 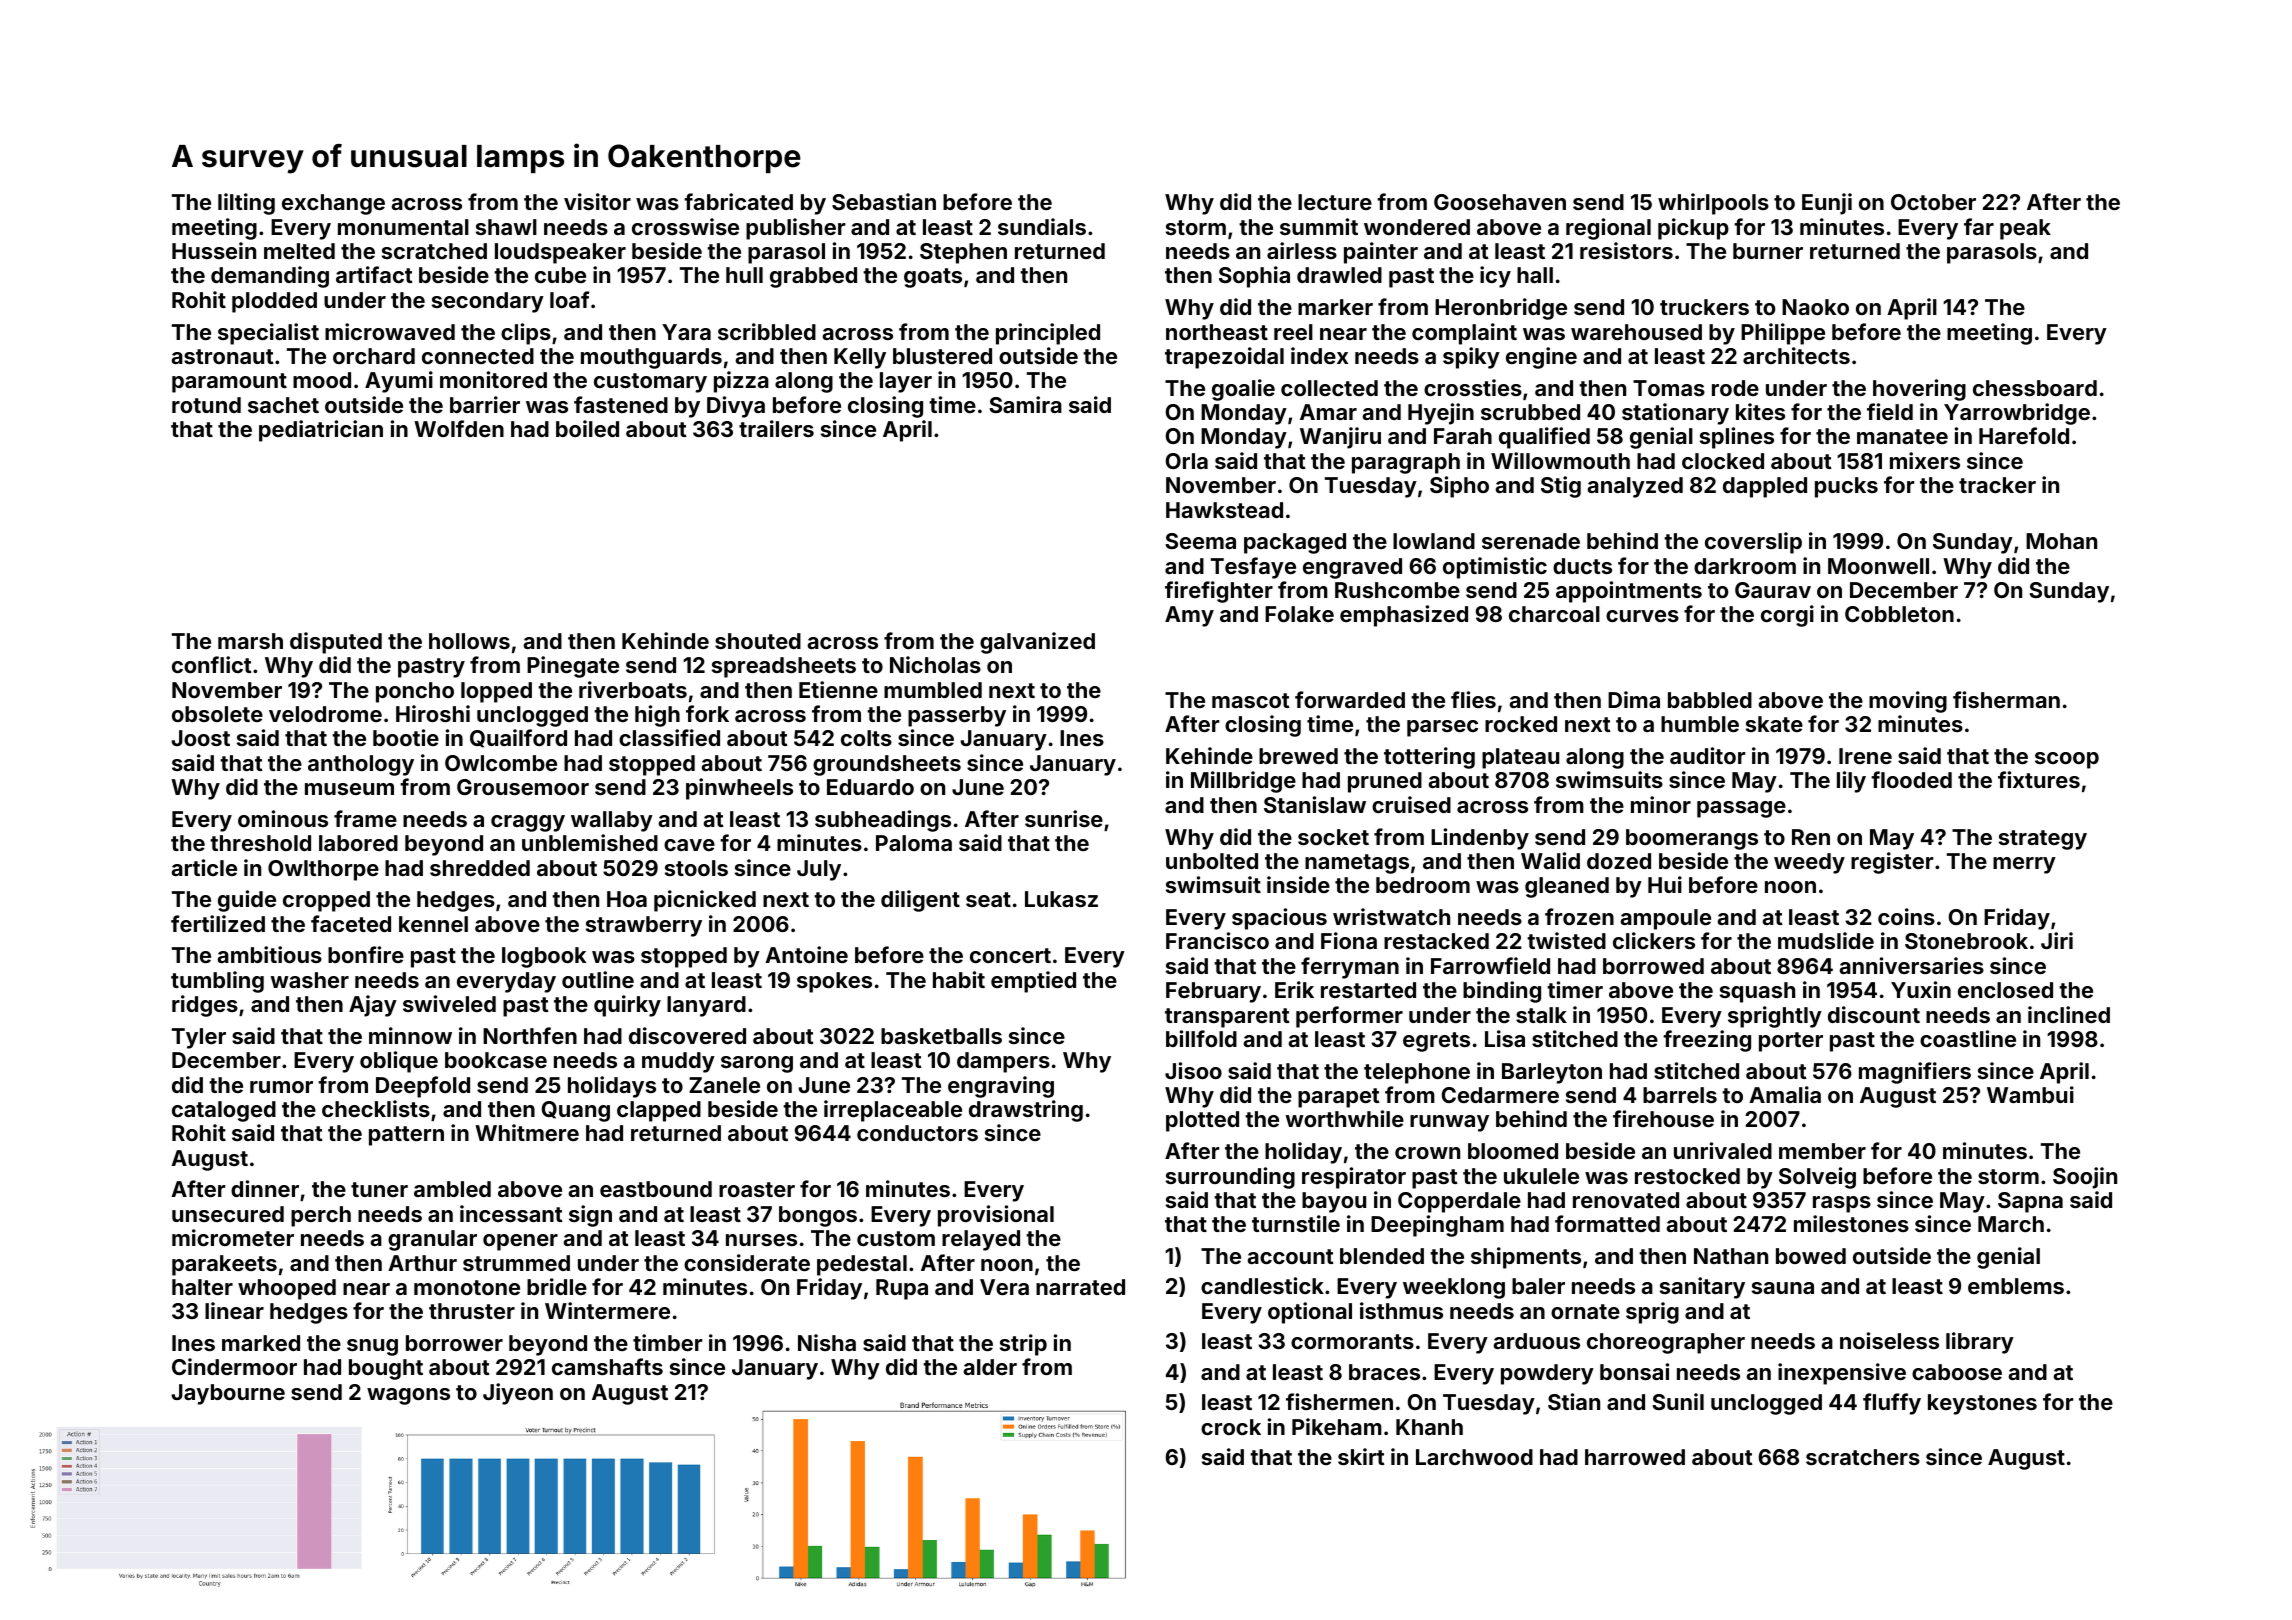 What do you see at coordinates (1827, 204) in the page?
I see `Eunji` at bounding box center [1827, 204].
